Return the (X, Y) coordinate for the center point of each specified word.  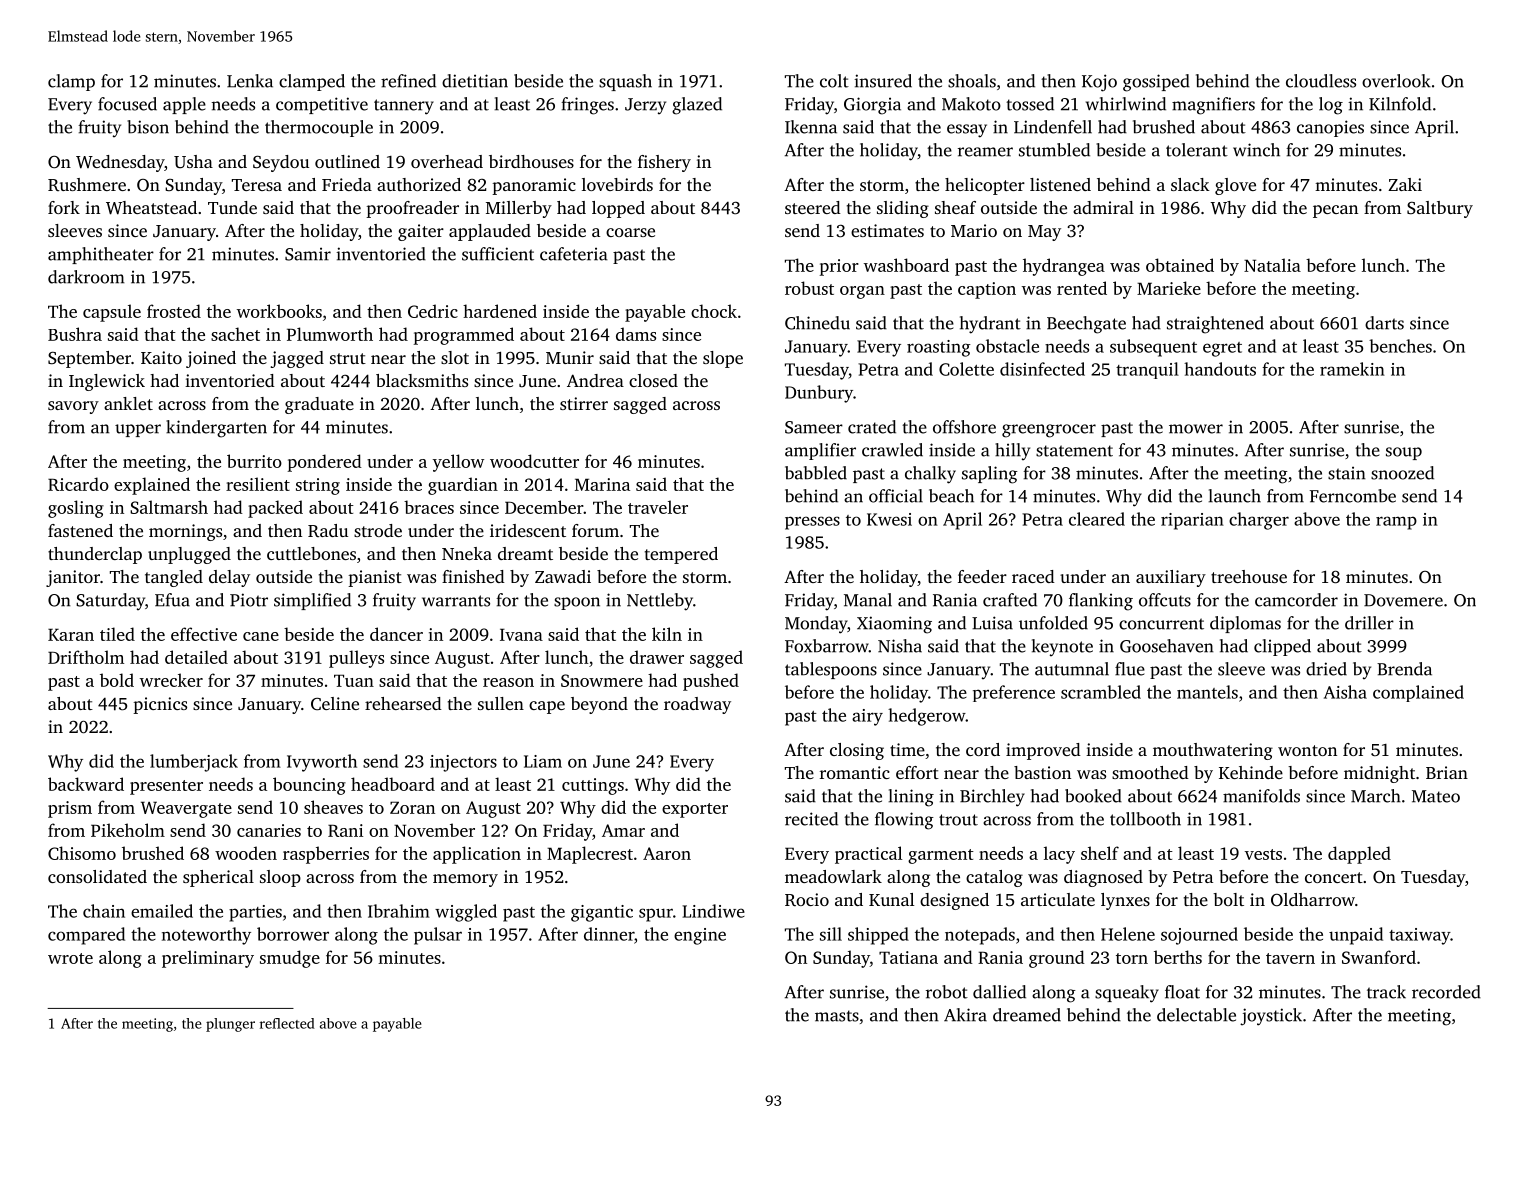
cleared (1097, 519)
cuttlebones (311, 553)
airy (867, 717)
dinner (609, 934)
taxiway (1419, 936)
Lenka (250, 81)
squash (625, 82)
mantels (1207, 692)
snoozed (1402, 473)
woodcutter (534, 461)
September (89, 359)
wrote (70, 958)
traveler (658, 507)
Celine (335, 703)
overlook (1396, 81)
